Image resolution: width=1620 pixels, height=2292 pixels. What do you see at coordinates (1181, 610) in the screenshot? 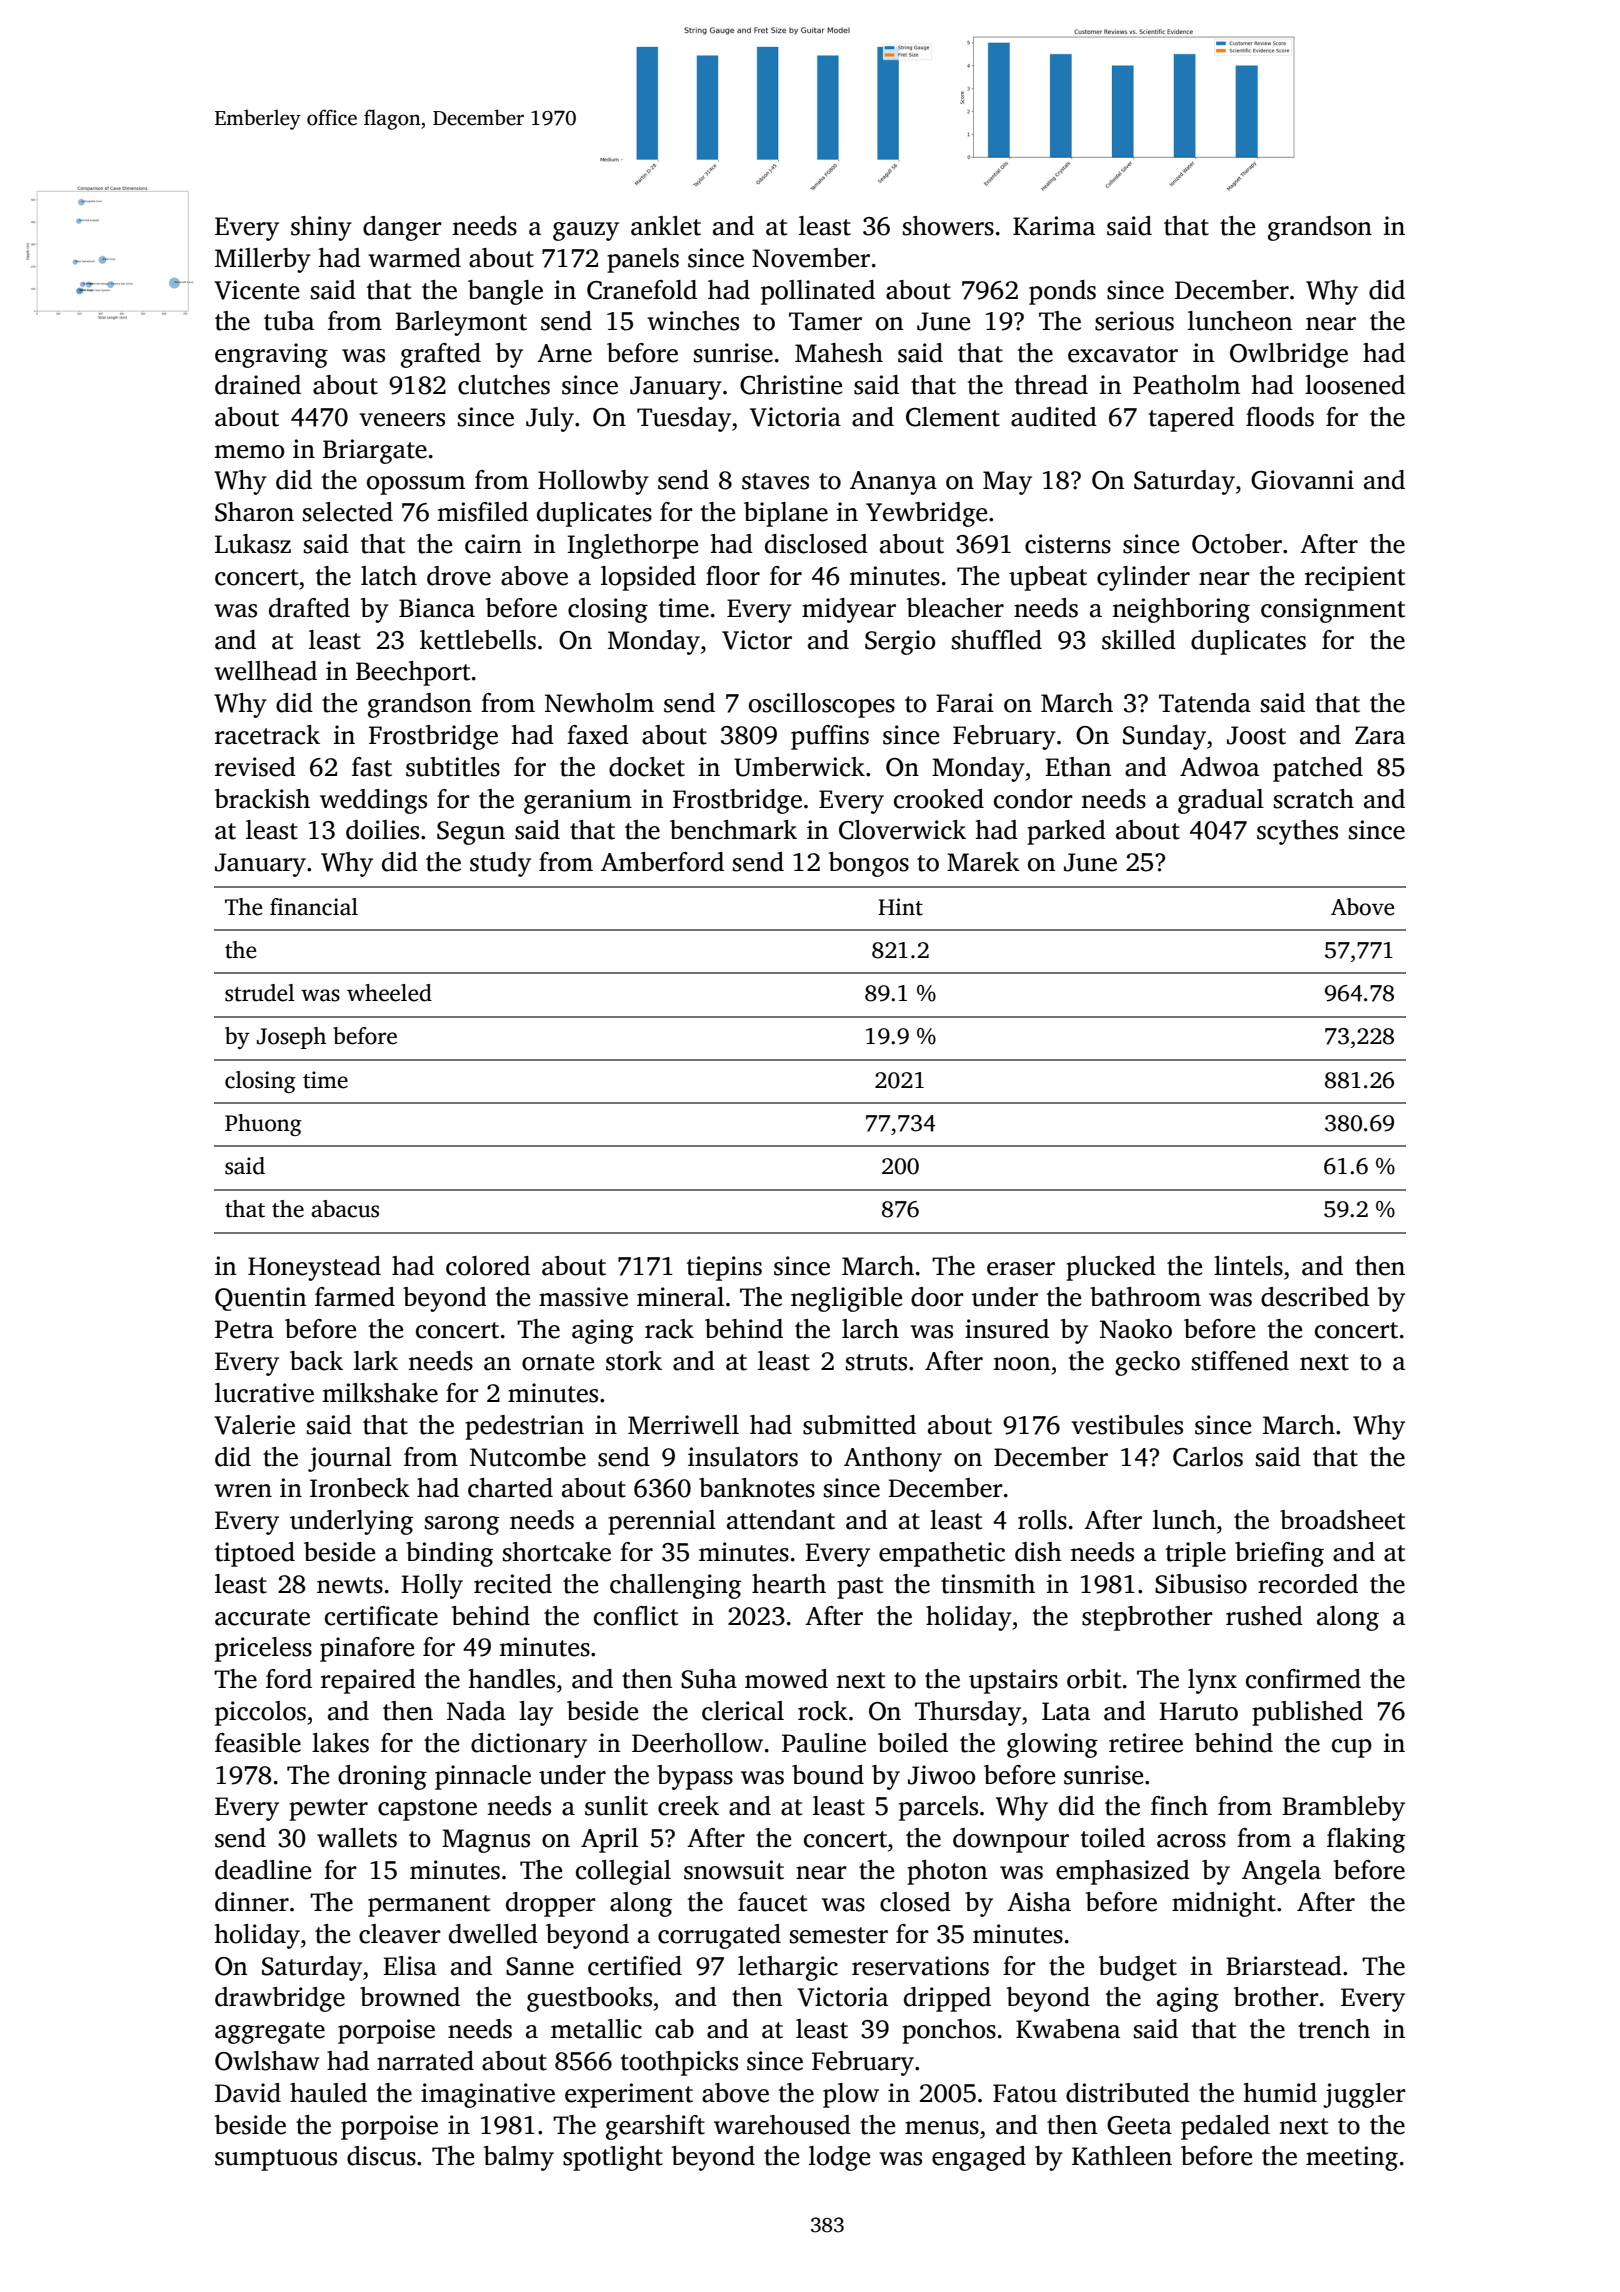
I see `neighboring` at bounding box center [1181, 610].
